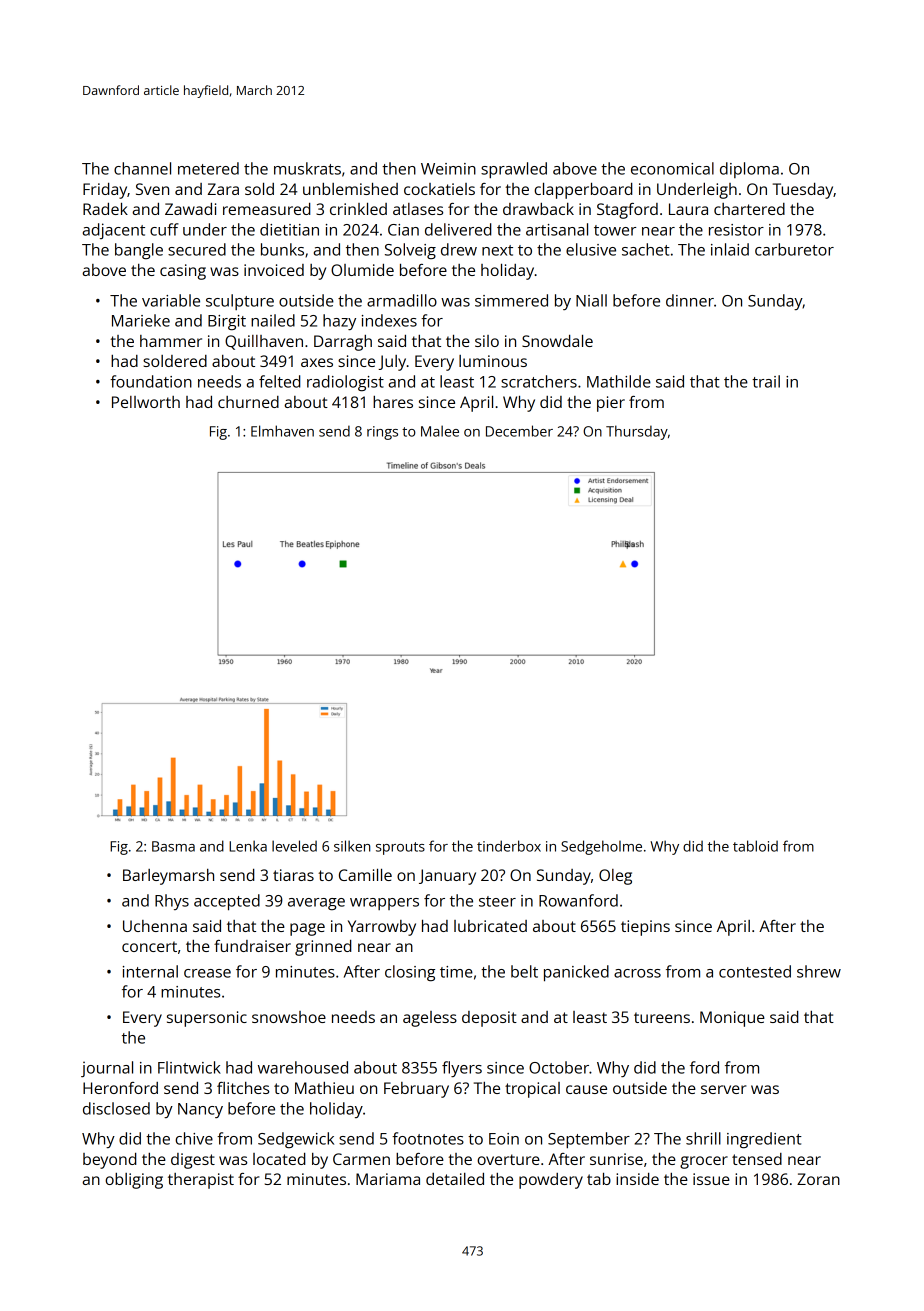  Describe the element at coordinates (766, 381) in the screenshot. I see `trail` at that location.
